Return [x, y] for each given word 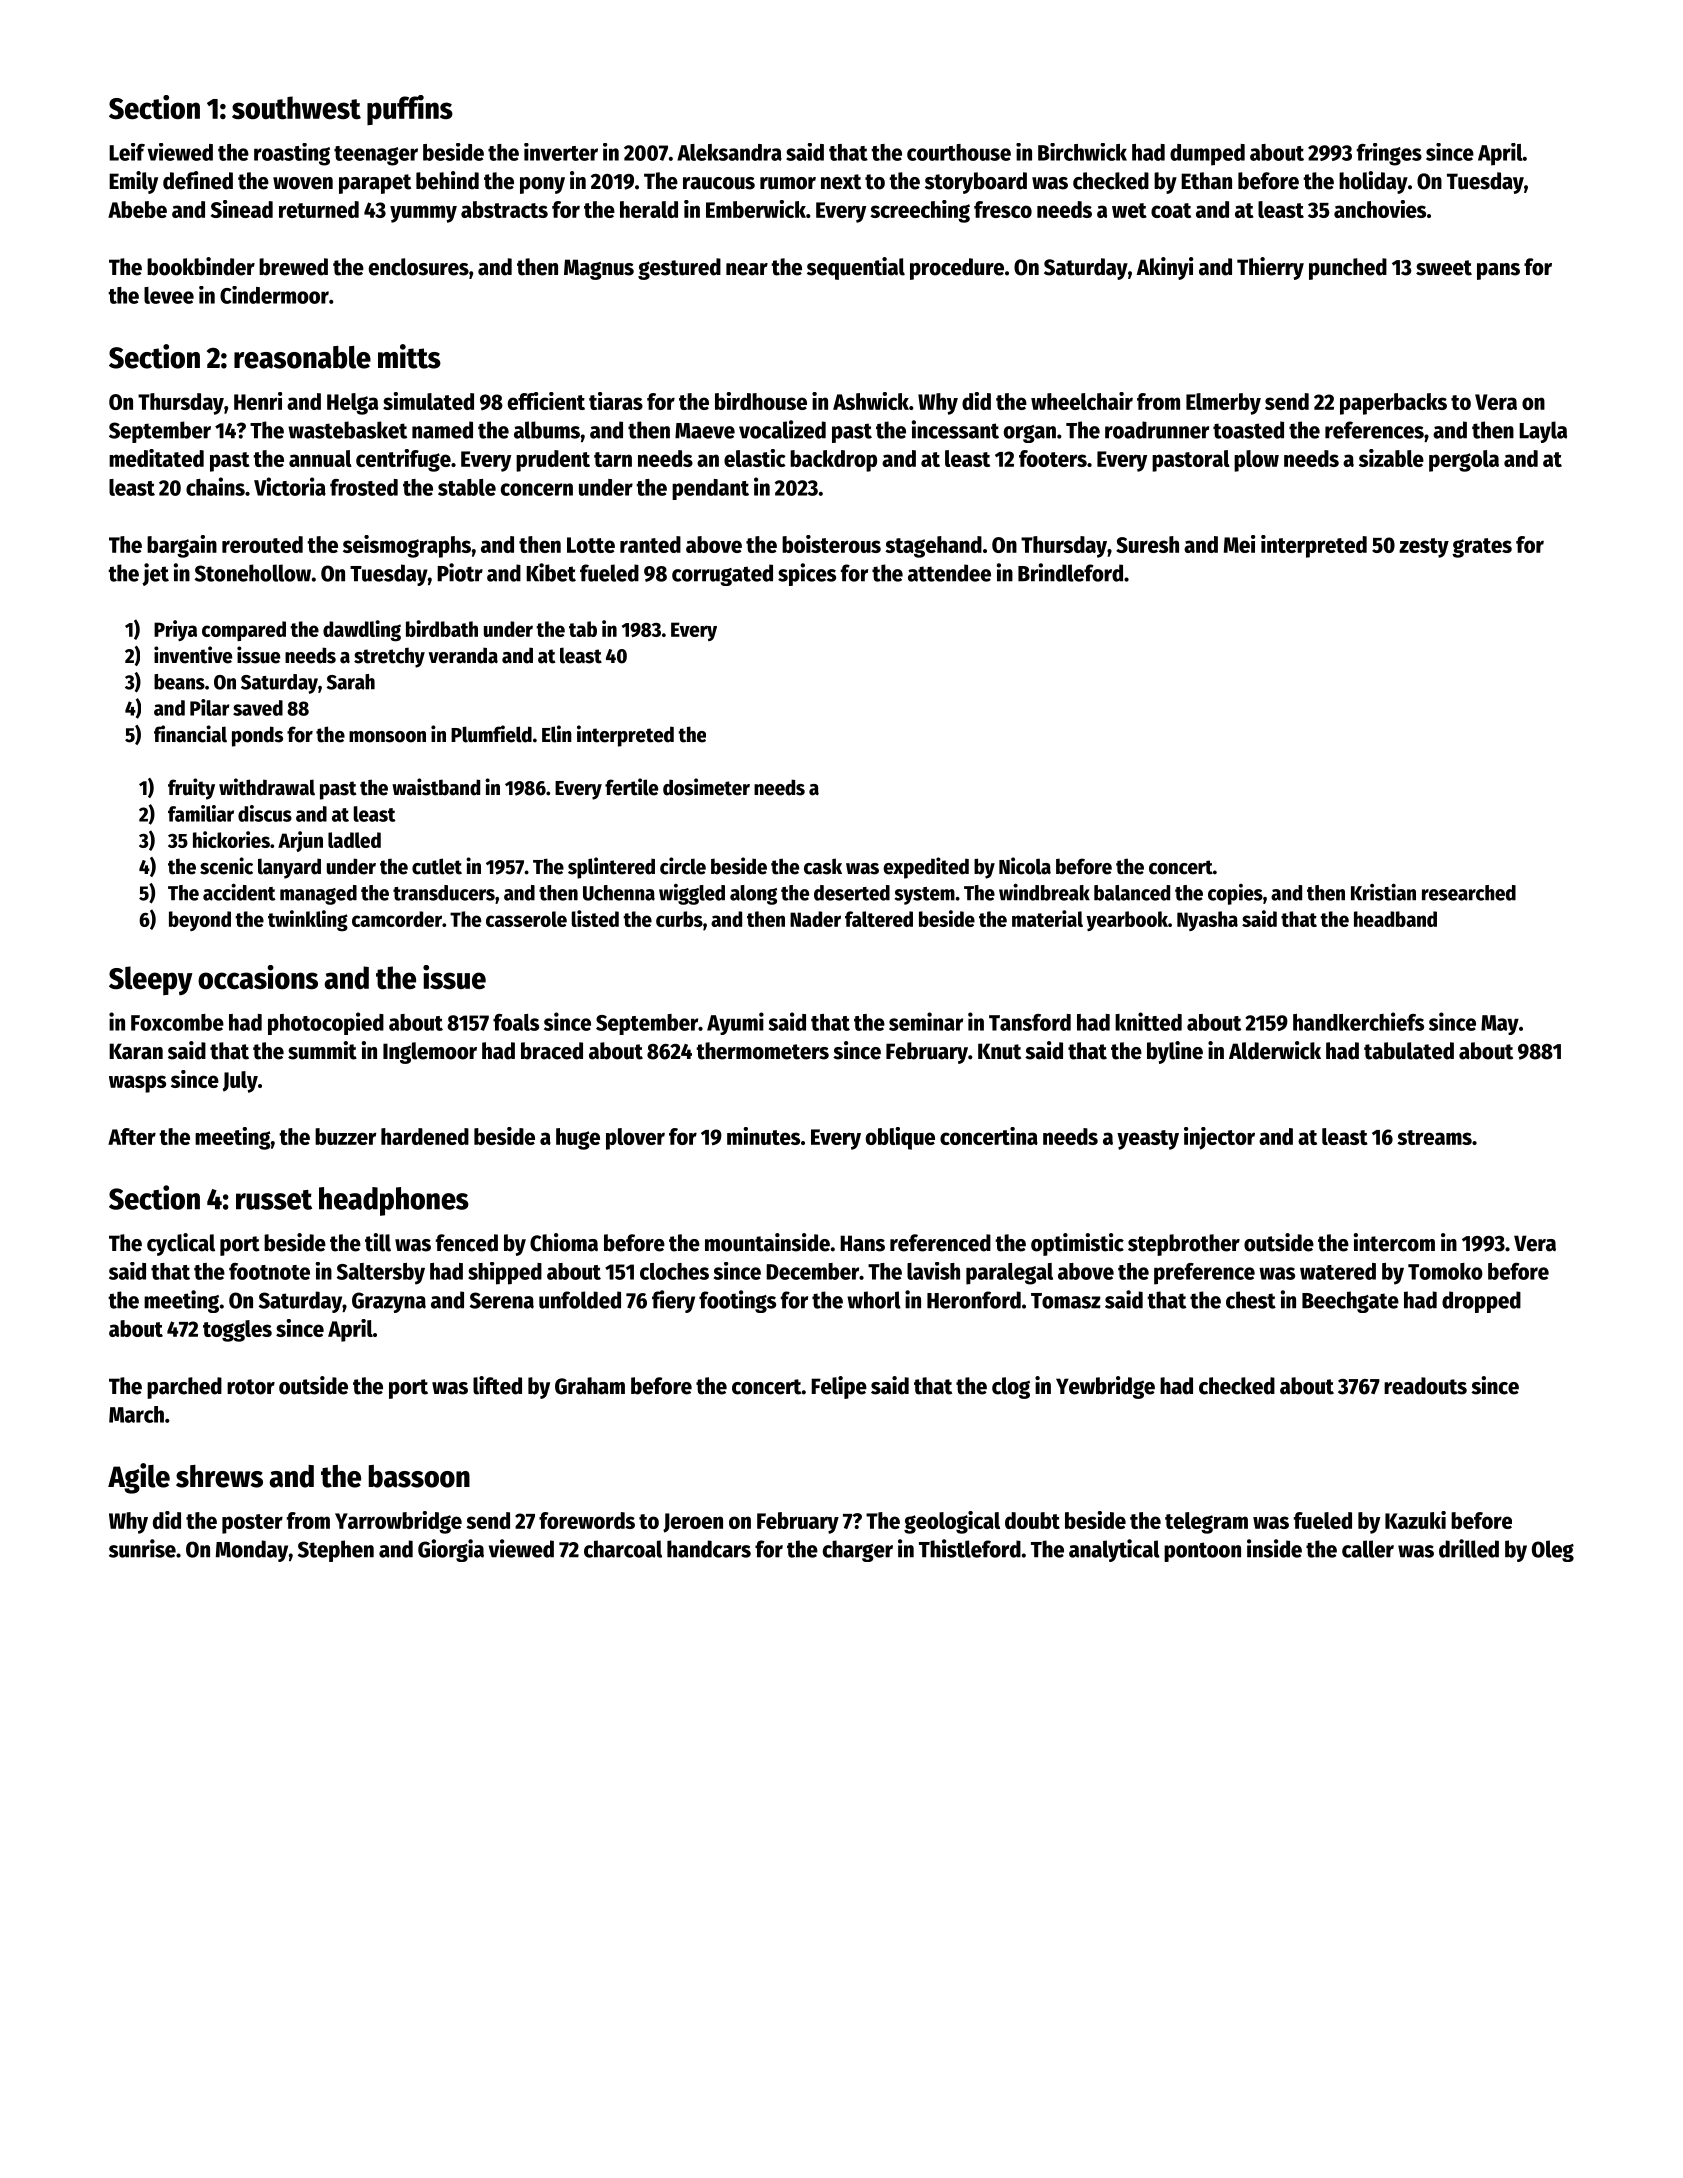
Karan [136, 1051]
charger [858, 1551]
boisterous [831, 544]
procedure [957, 269]
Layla [1543, 432]
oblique [900, 1138]
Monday [252, 1551]
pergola [1464, 461]
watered [1338, 1271]
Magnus [599, 269]
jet [155, 574]
